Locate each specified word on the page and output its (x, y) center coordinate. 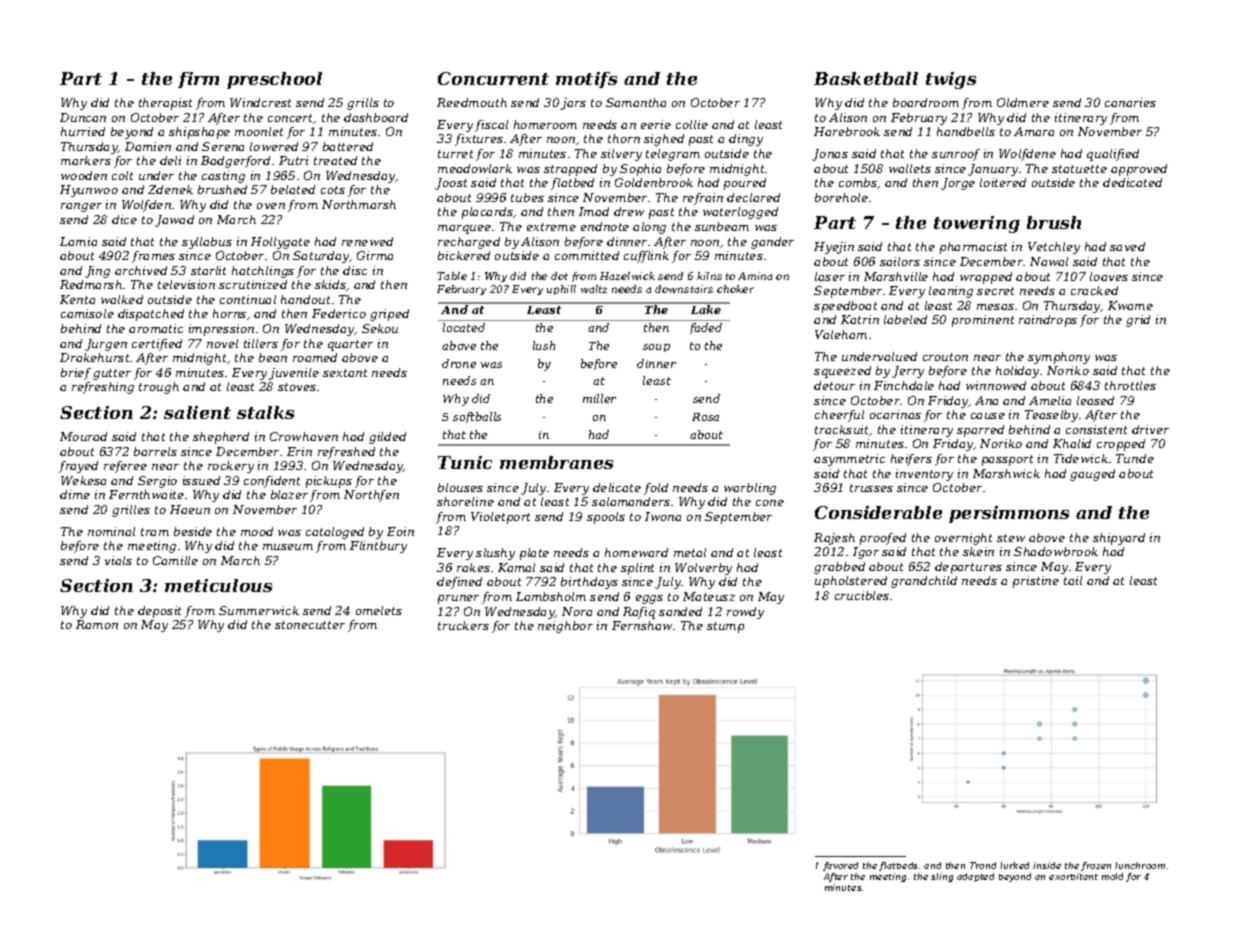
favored (840, 866)
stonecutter (310, 625)
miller (599, 398)
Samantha (636, 102)
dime (75, 494)
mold (1112, 876)
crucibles (862, 595)
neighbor (565, 627)
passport (1007, 460)
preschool (274, 80)
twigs (951, 80)
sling (942, 877)
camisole (87, 313)
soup (656, 348)
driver (1150, 429)
